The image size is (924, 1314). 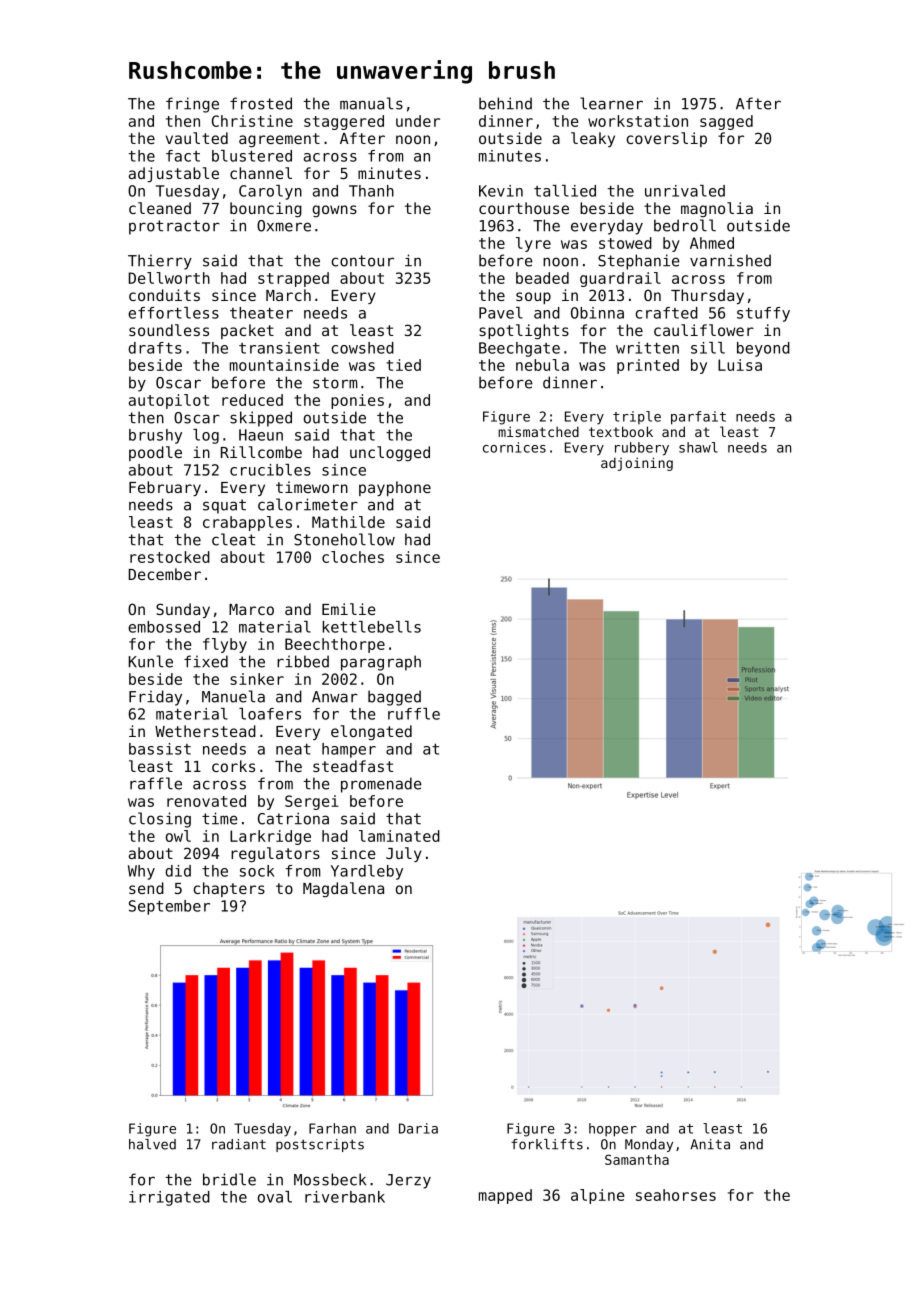 I want to click on Thanh, so click(x=371, y=191).
